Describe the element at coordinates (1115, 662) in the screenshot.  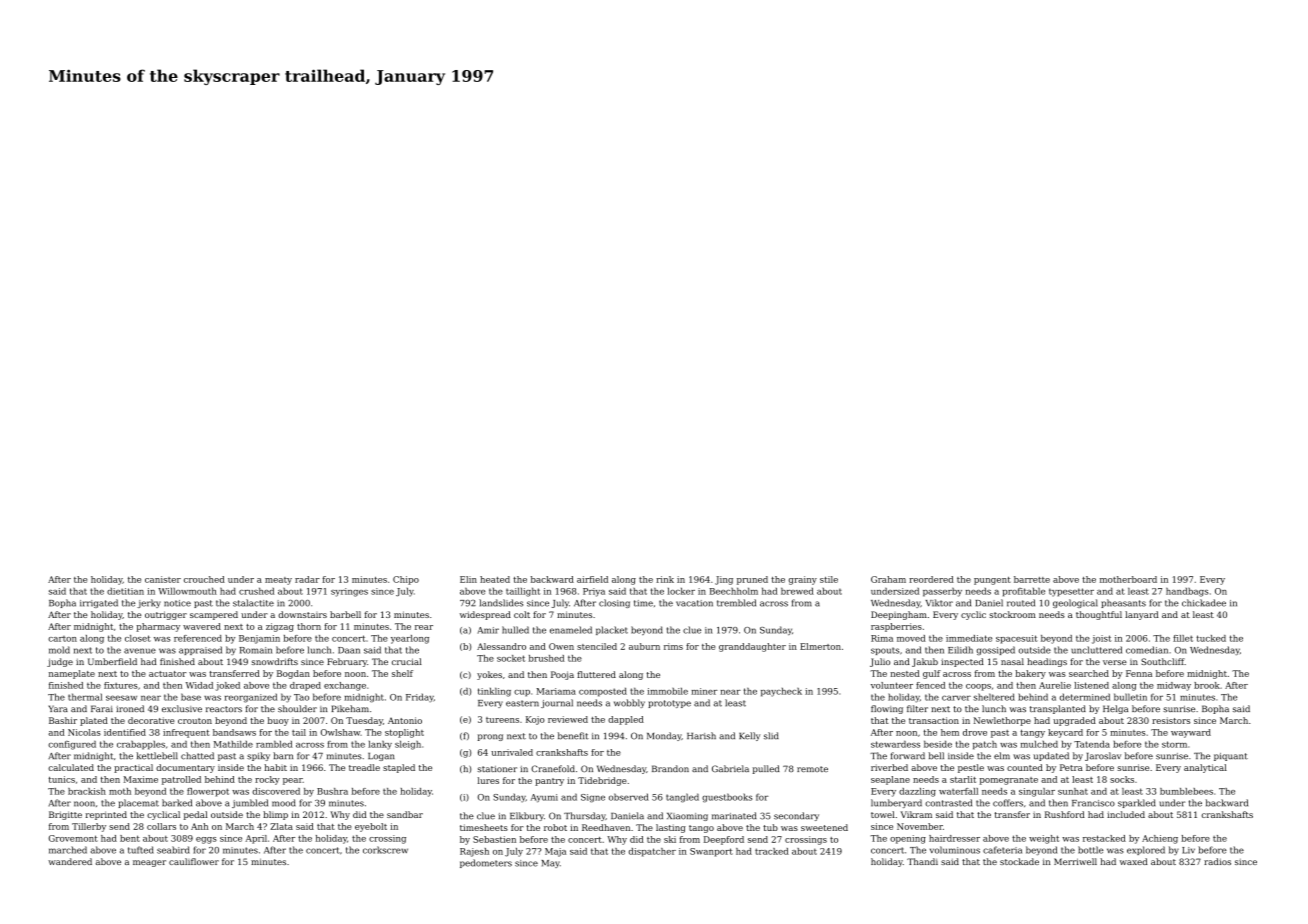
I see `verse` at that location.
